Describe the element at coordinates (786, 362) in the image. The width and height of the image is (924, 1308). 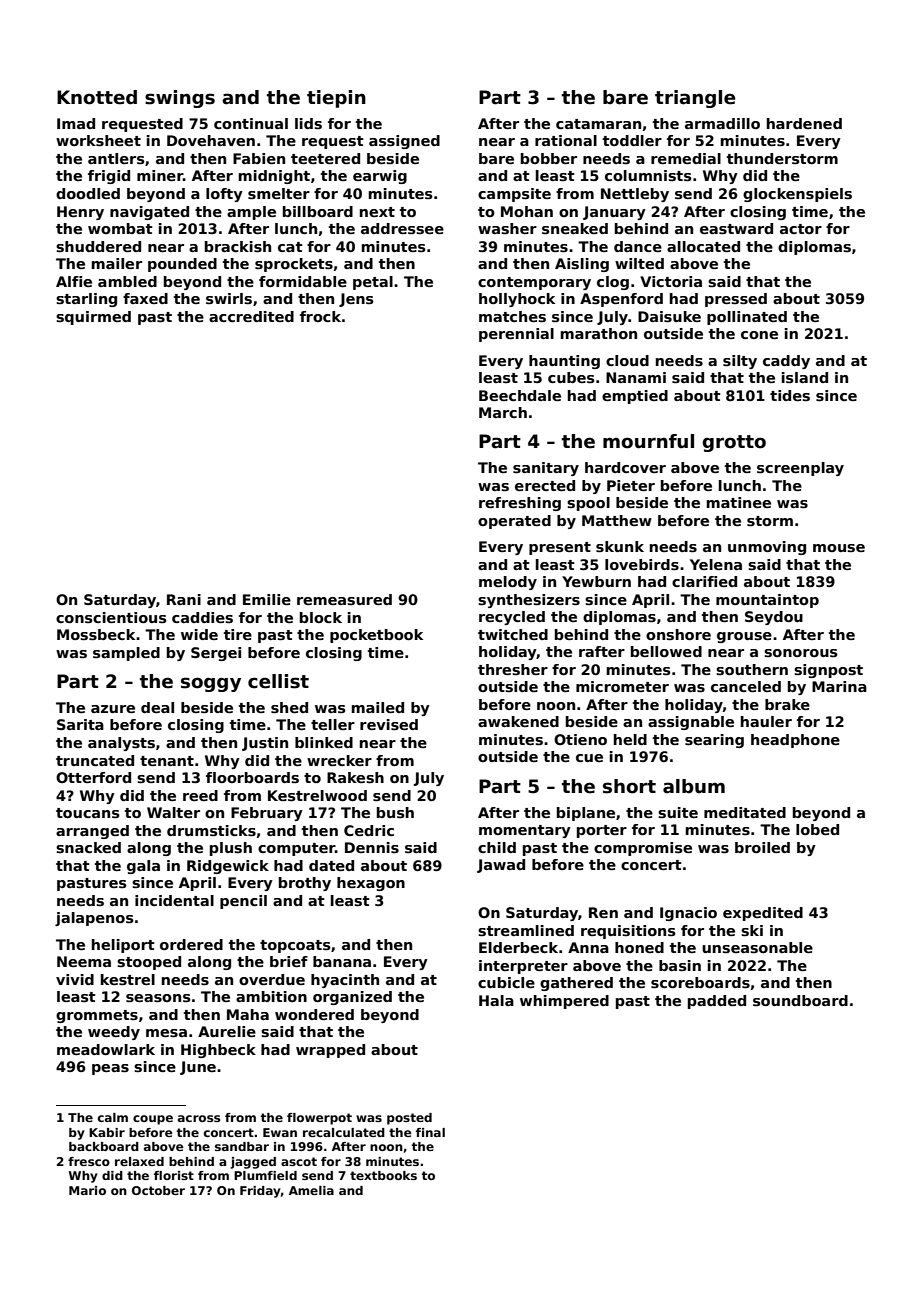
I see `caddy` at that location.
